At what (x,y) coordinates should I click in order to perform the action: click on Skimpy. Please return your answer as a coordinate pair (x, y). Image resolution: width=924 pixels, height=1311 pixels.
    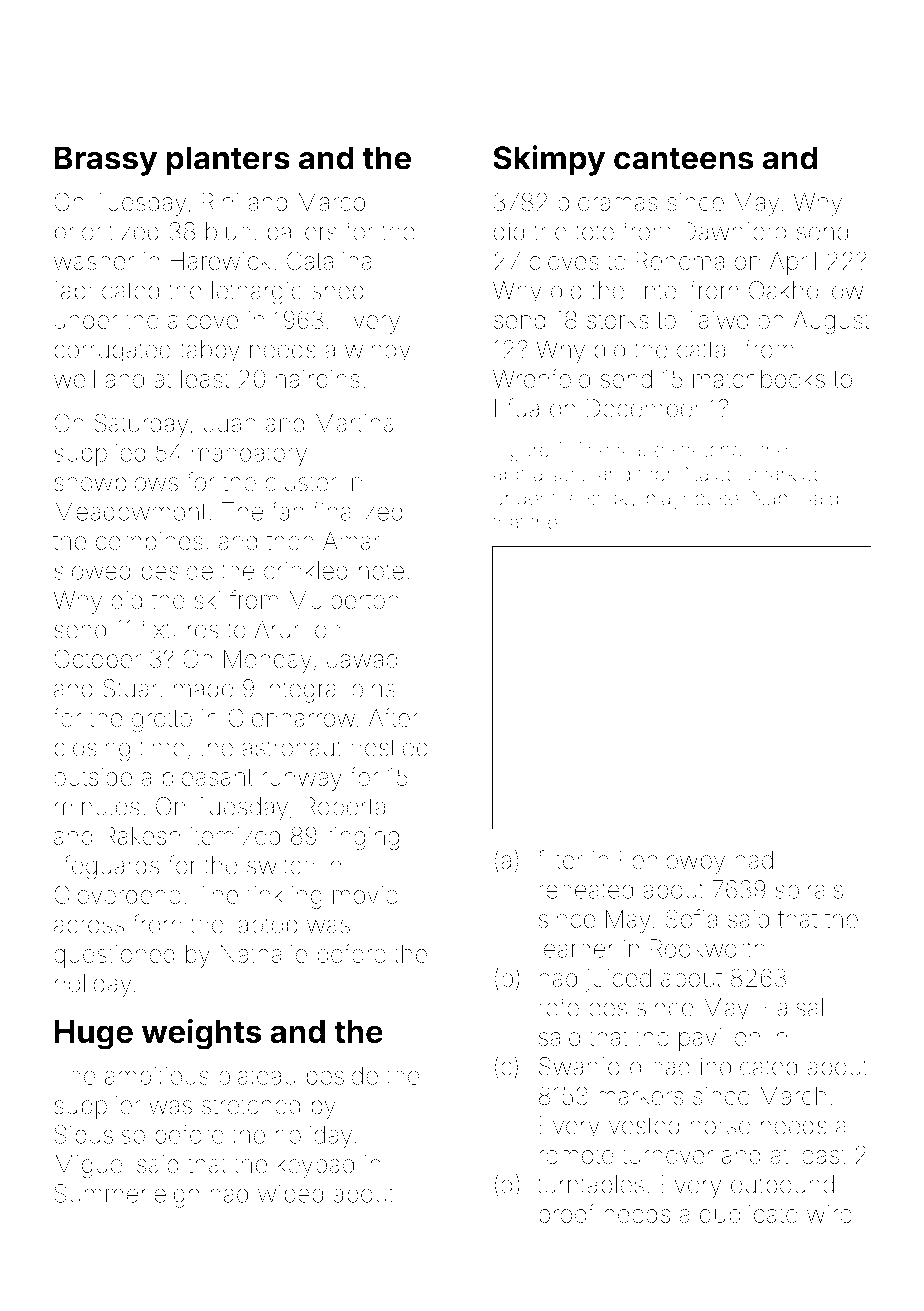
    Looking at the image, I should click on (549, 160).
